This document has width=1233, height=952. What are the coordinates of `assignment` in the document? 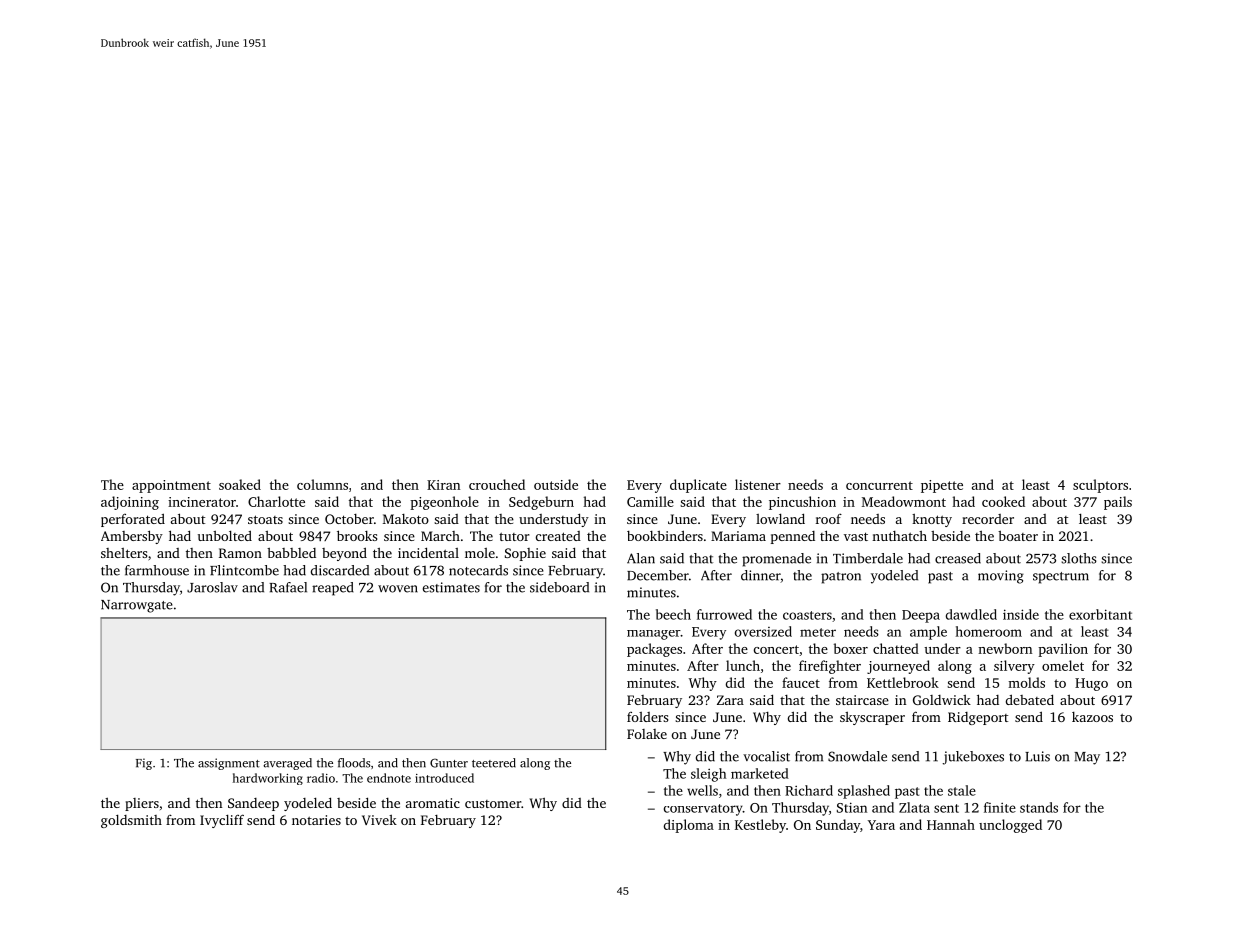 It's located at (229, 764).
